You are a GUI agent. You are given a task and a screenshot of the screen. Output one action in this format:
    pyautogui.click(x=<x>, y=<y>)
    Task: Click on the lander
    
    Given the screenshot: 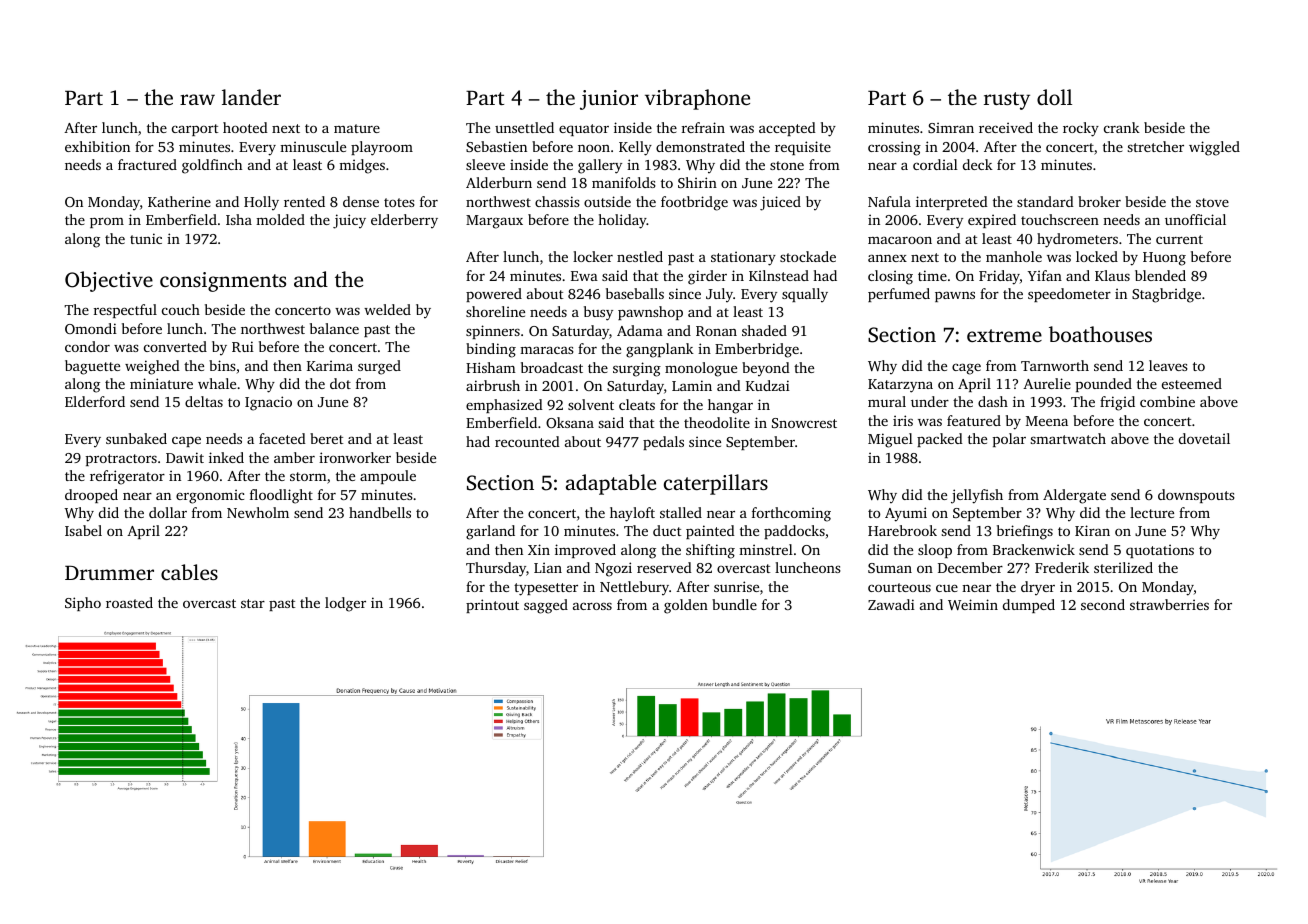 What is the action you would take?
    pyautogui.click(x=251, y=97)
